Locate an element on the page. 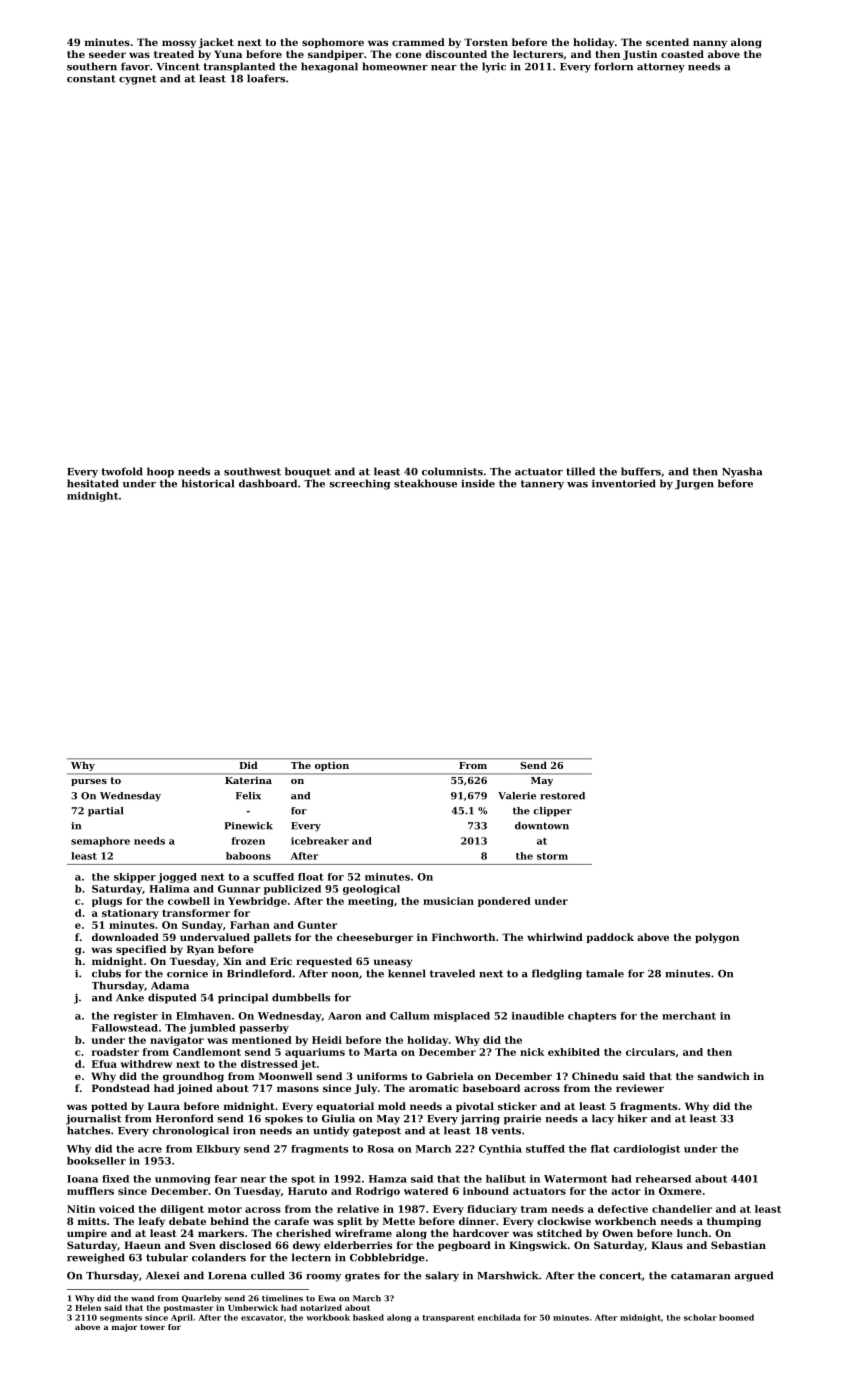 The width and height of the image is (849, 1400). tower is located at coordinates (152, 1327).
